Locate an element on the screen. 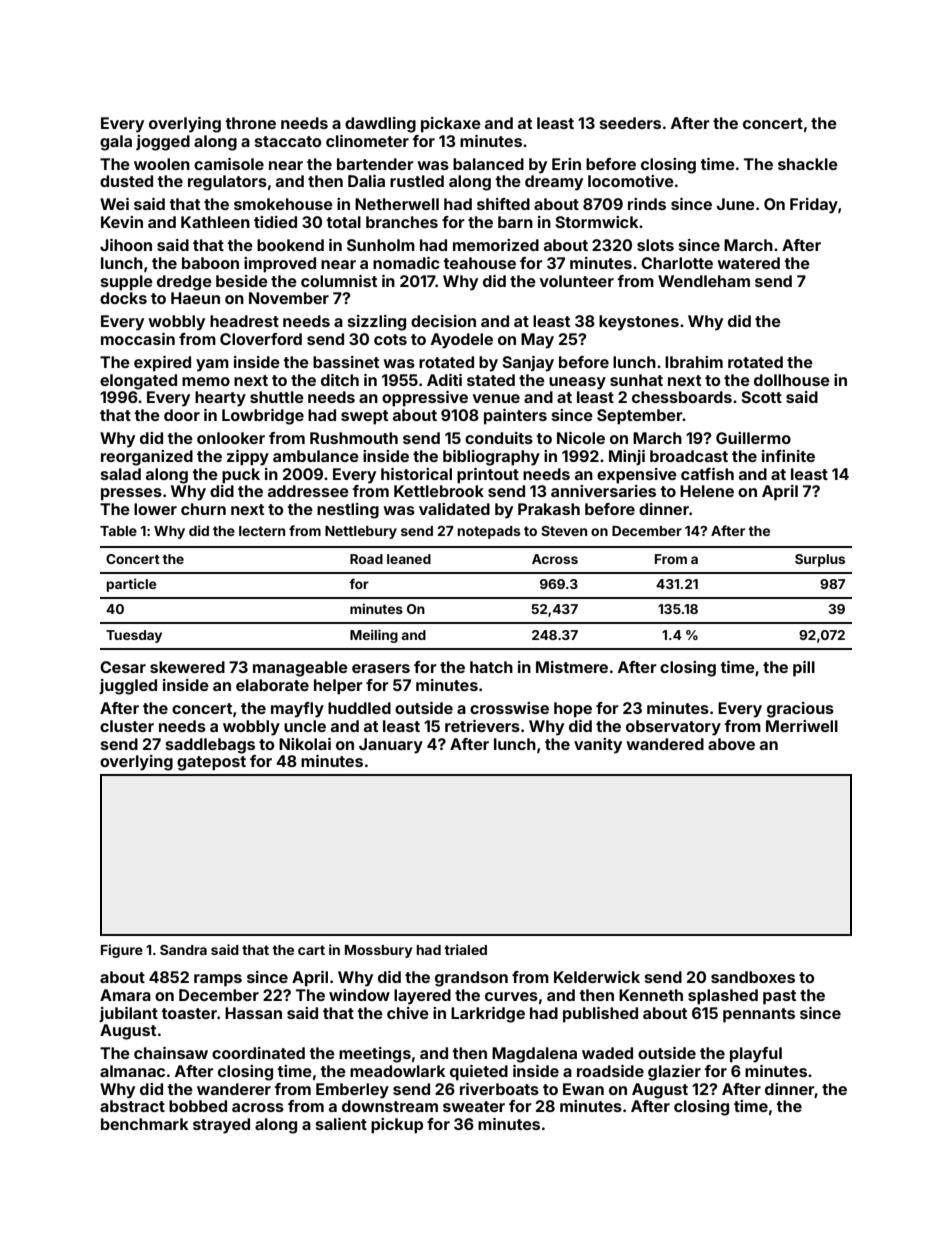  Figure is located at coordinates (122, 951).
